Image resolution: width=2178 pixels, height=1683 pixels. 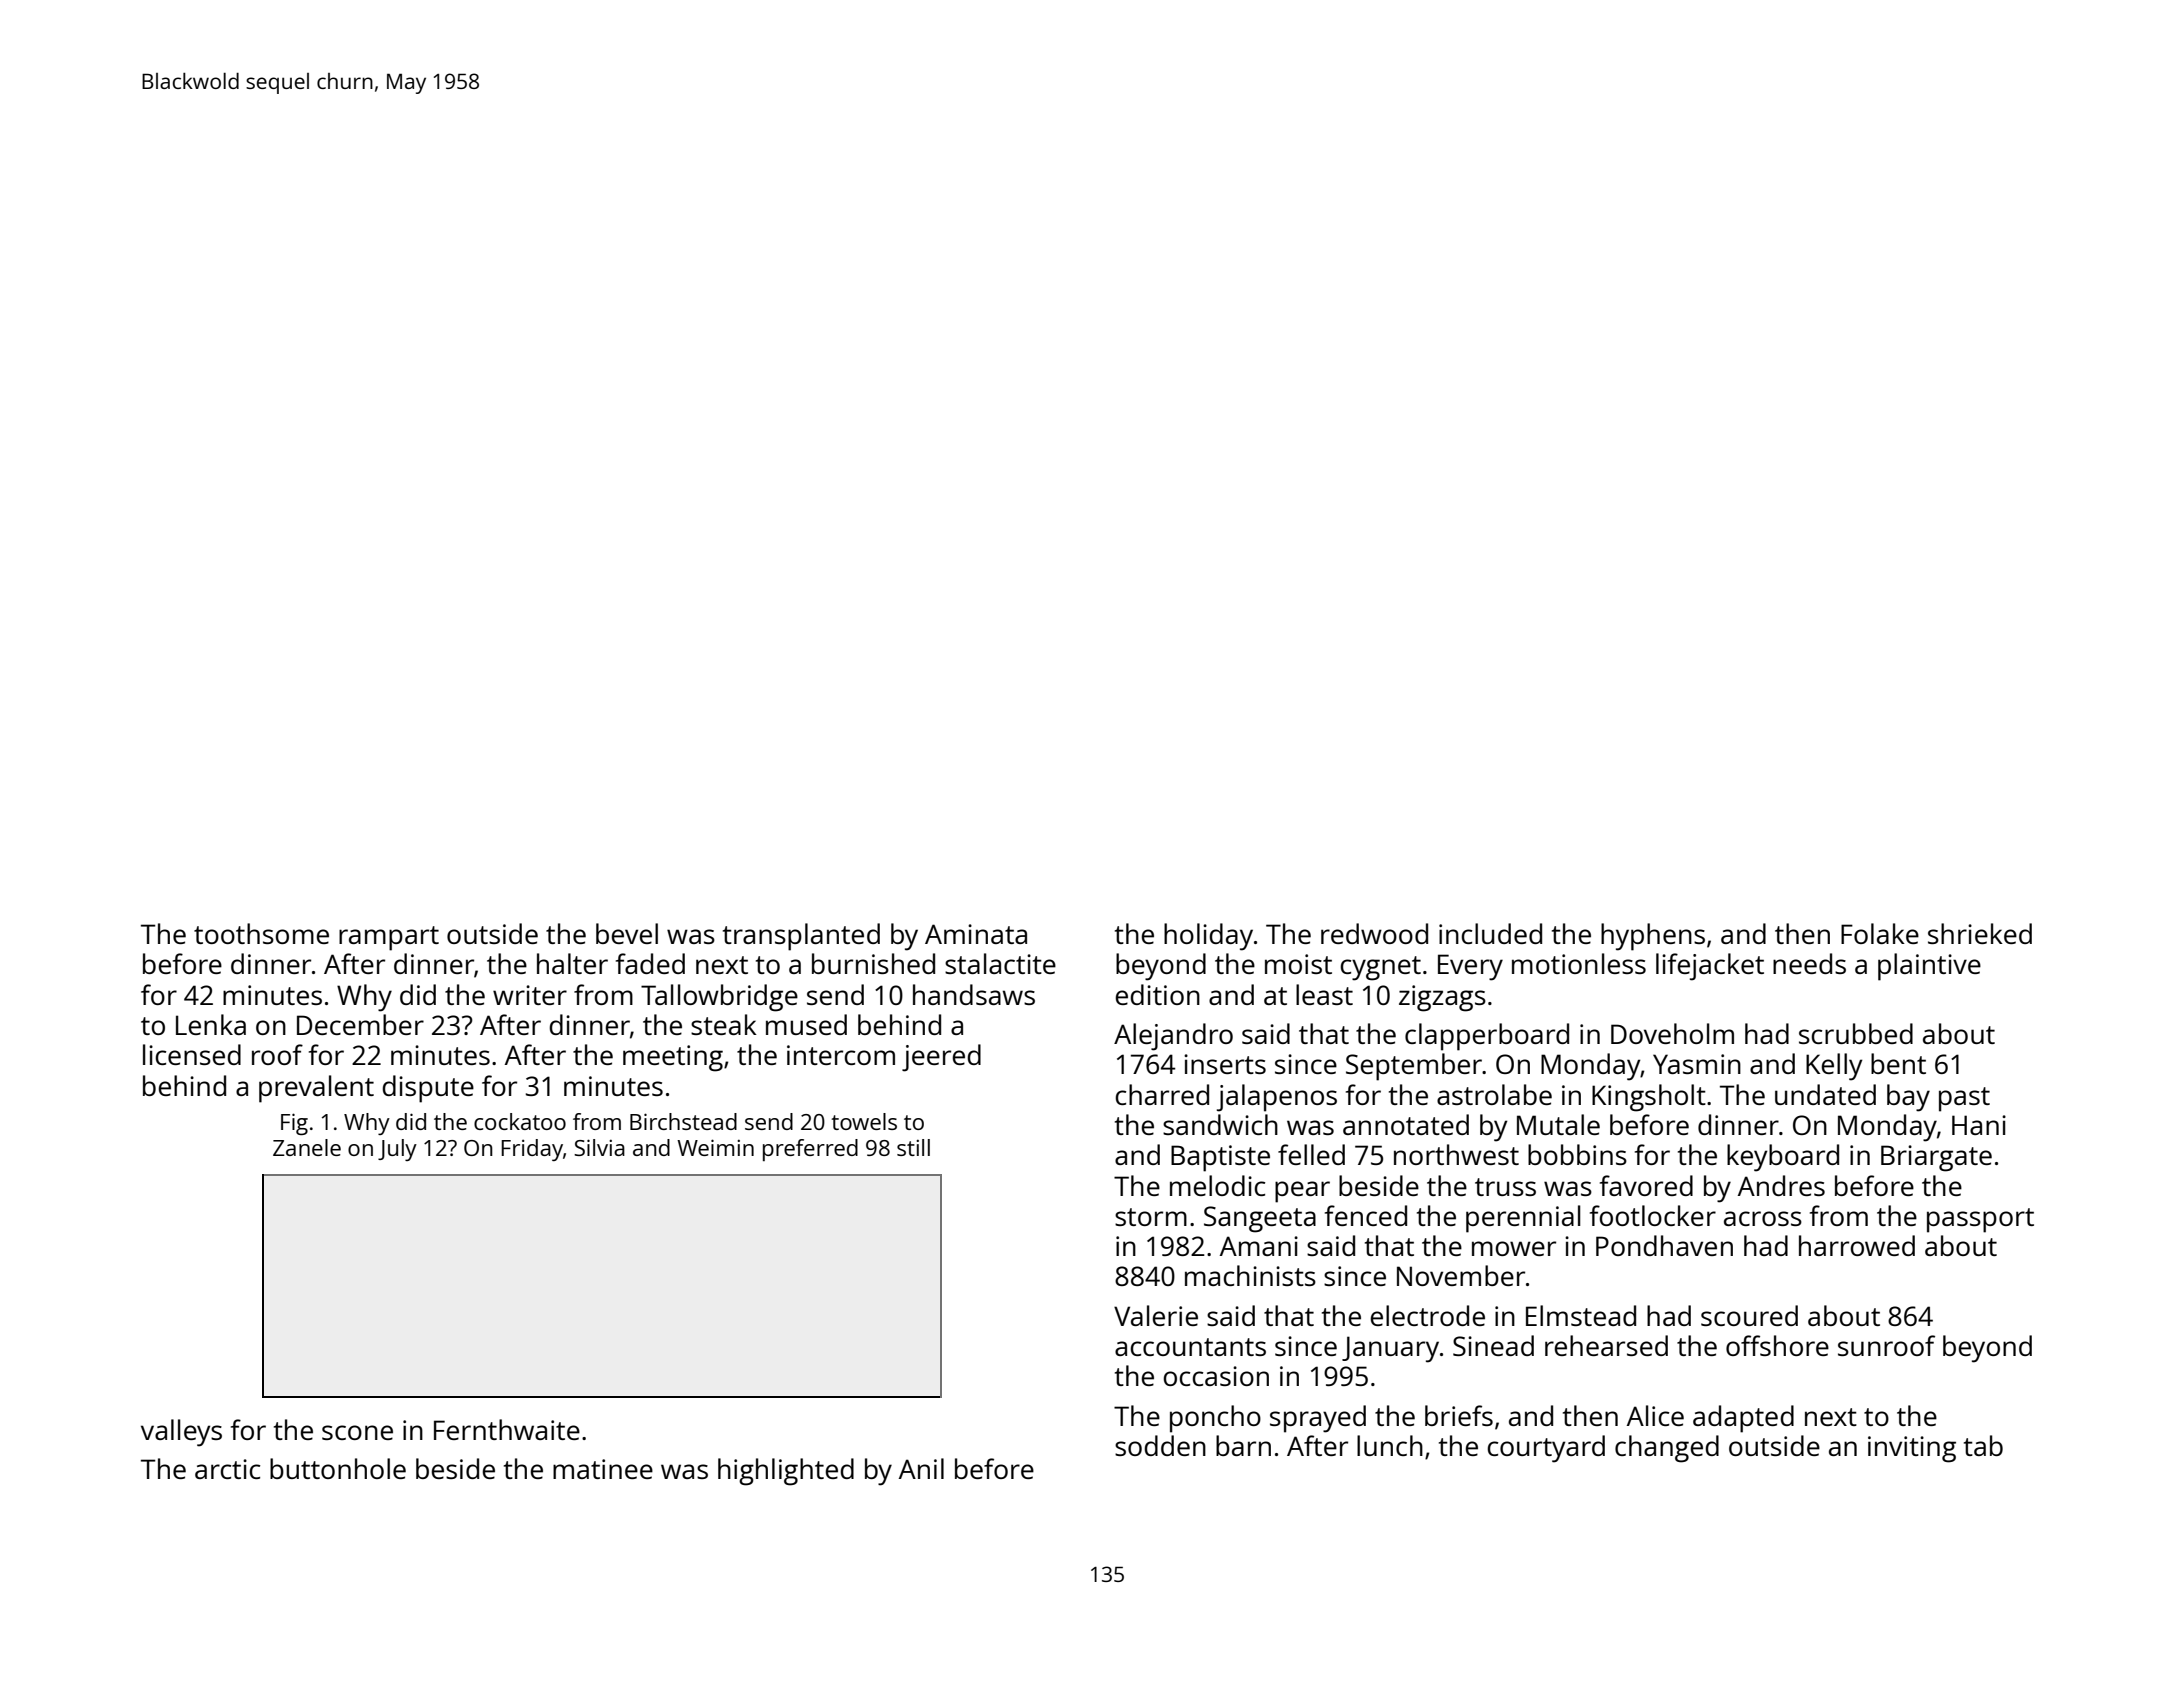 I want to click on tab, so click(x=1983, y=1445).
